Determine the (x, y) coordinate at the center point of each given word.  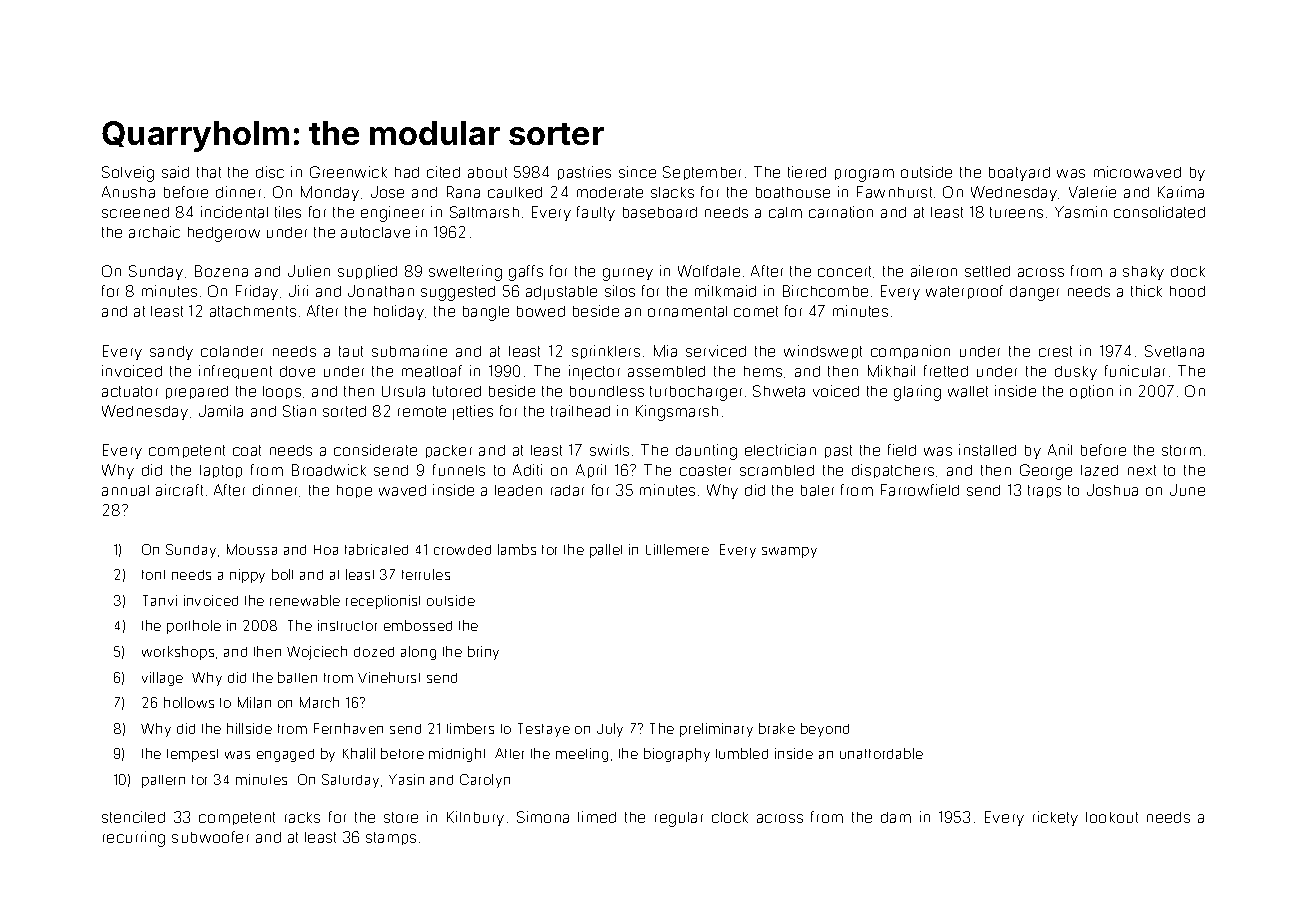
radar (567, 490)
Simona (543, 817)
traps (1044, 491)
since (637, 172)
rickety (1055, 818)
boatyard (1019, 174)
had (407, 172)
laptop (221, 471)
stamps (391, 838)
